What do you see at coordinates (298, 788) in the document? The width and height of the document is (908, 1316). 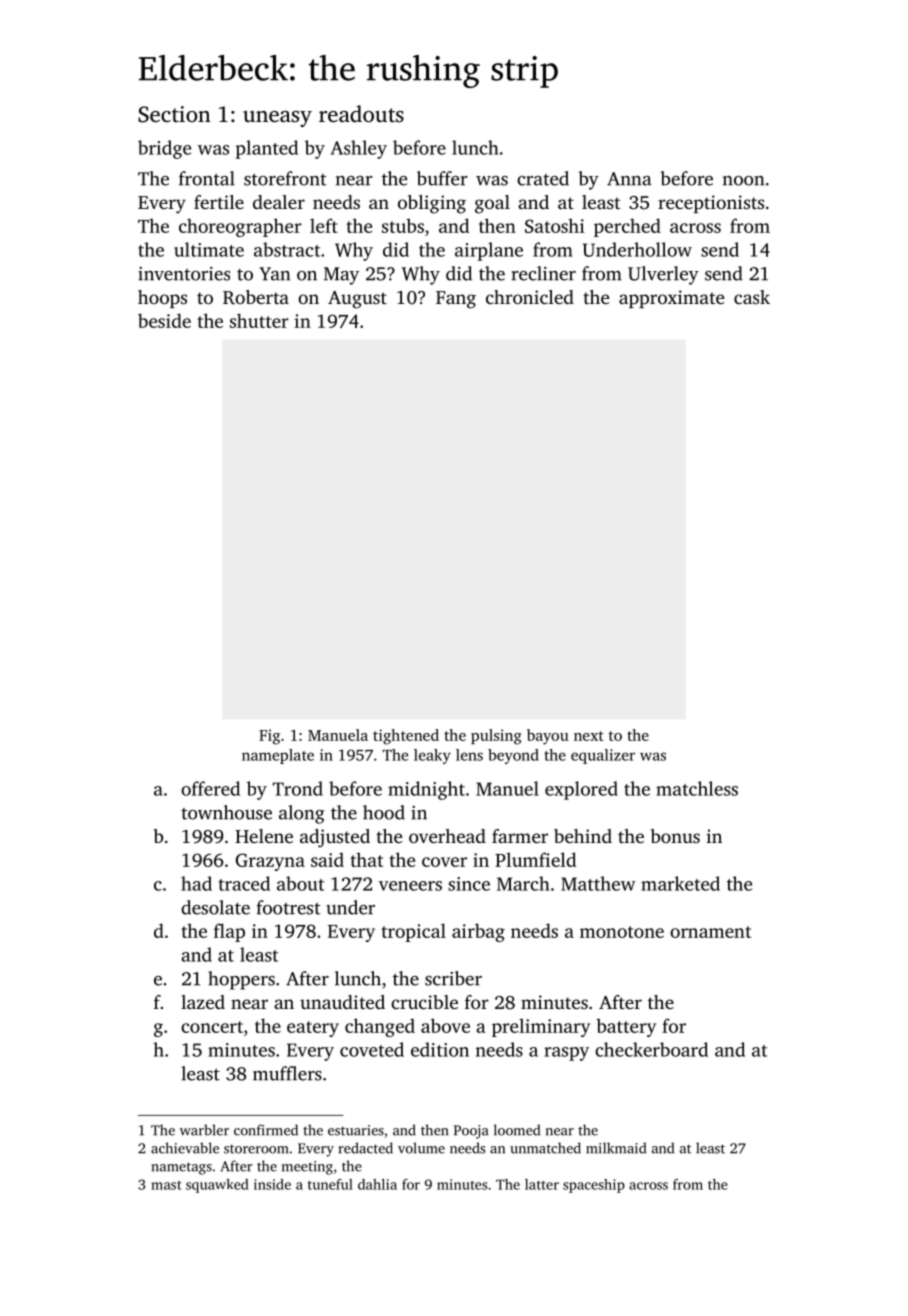 I see `Trond` at bounding box center [298, 788].
